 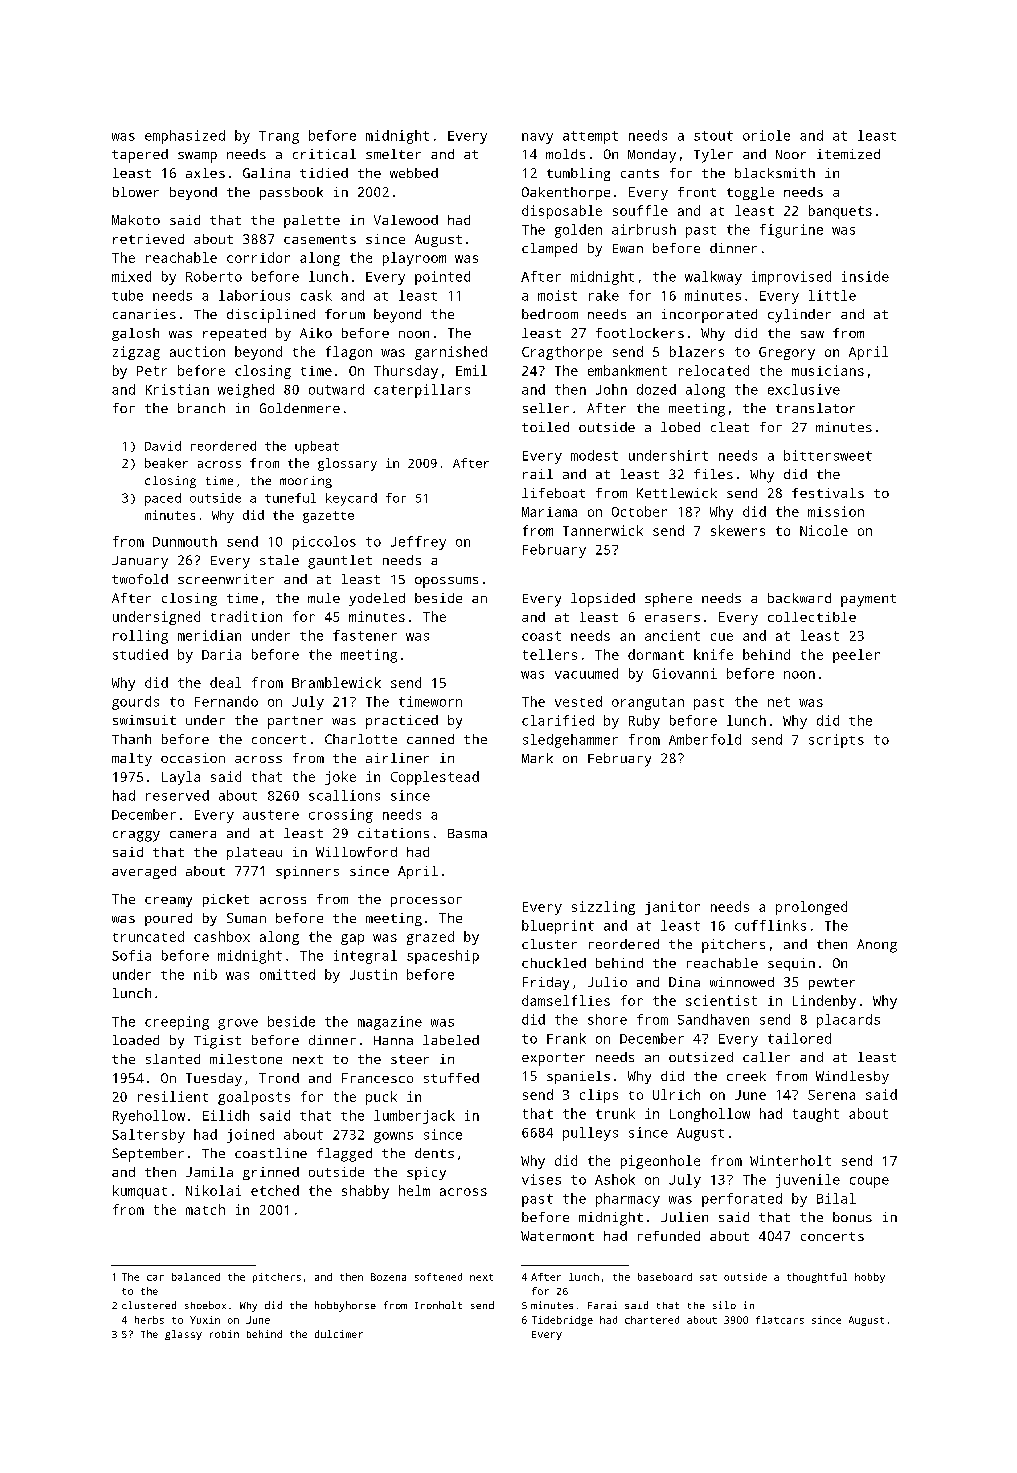 What do you see at coordinates (414, 259) in the image?
I see `playroom` at bounding box center [414, 259].
